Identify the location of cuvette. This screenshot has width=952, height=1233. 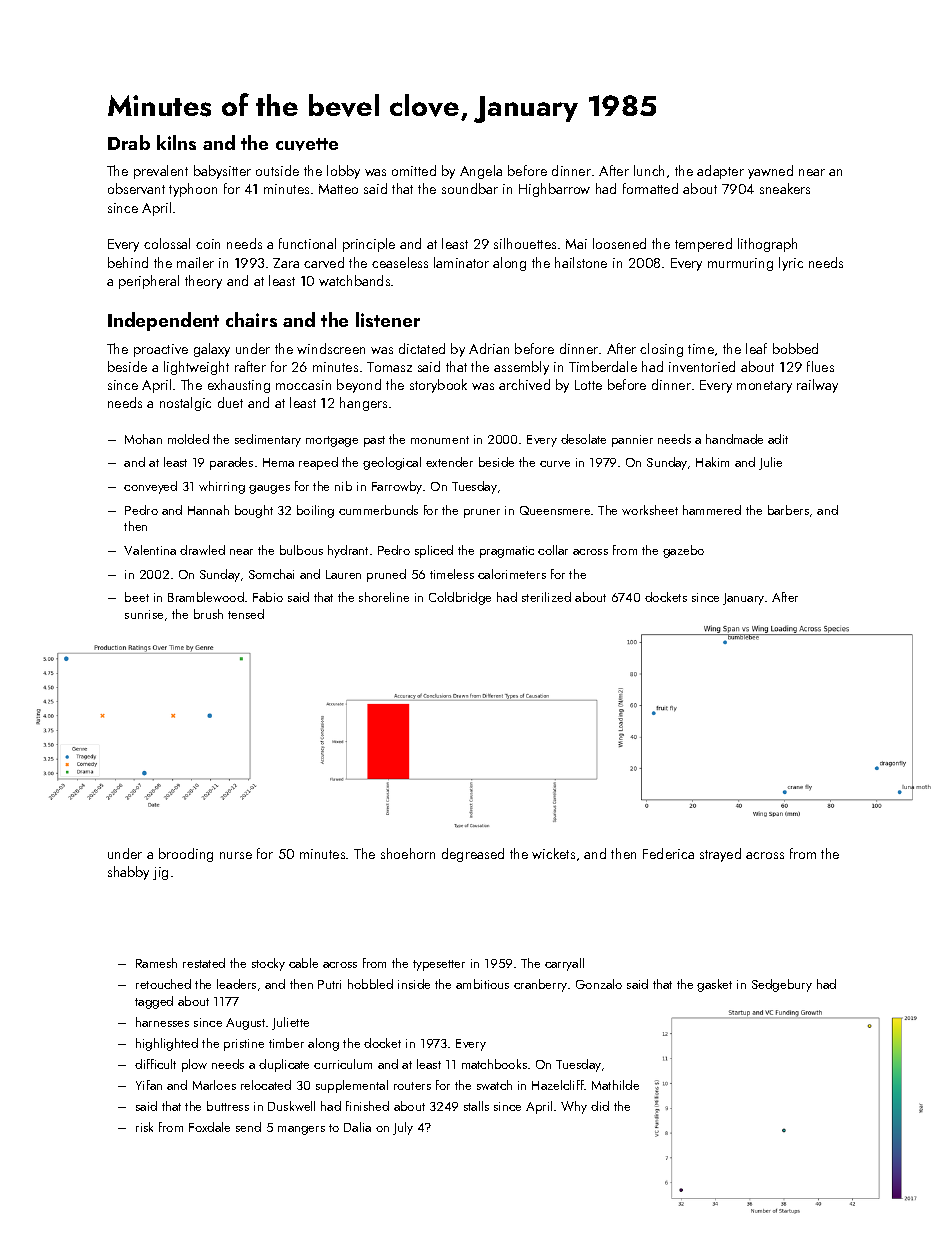
(307, 144).
